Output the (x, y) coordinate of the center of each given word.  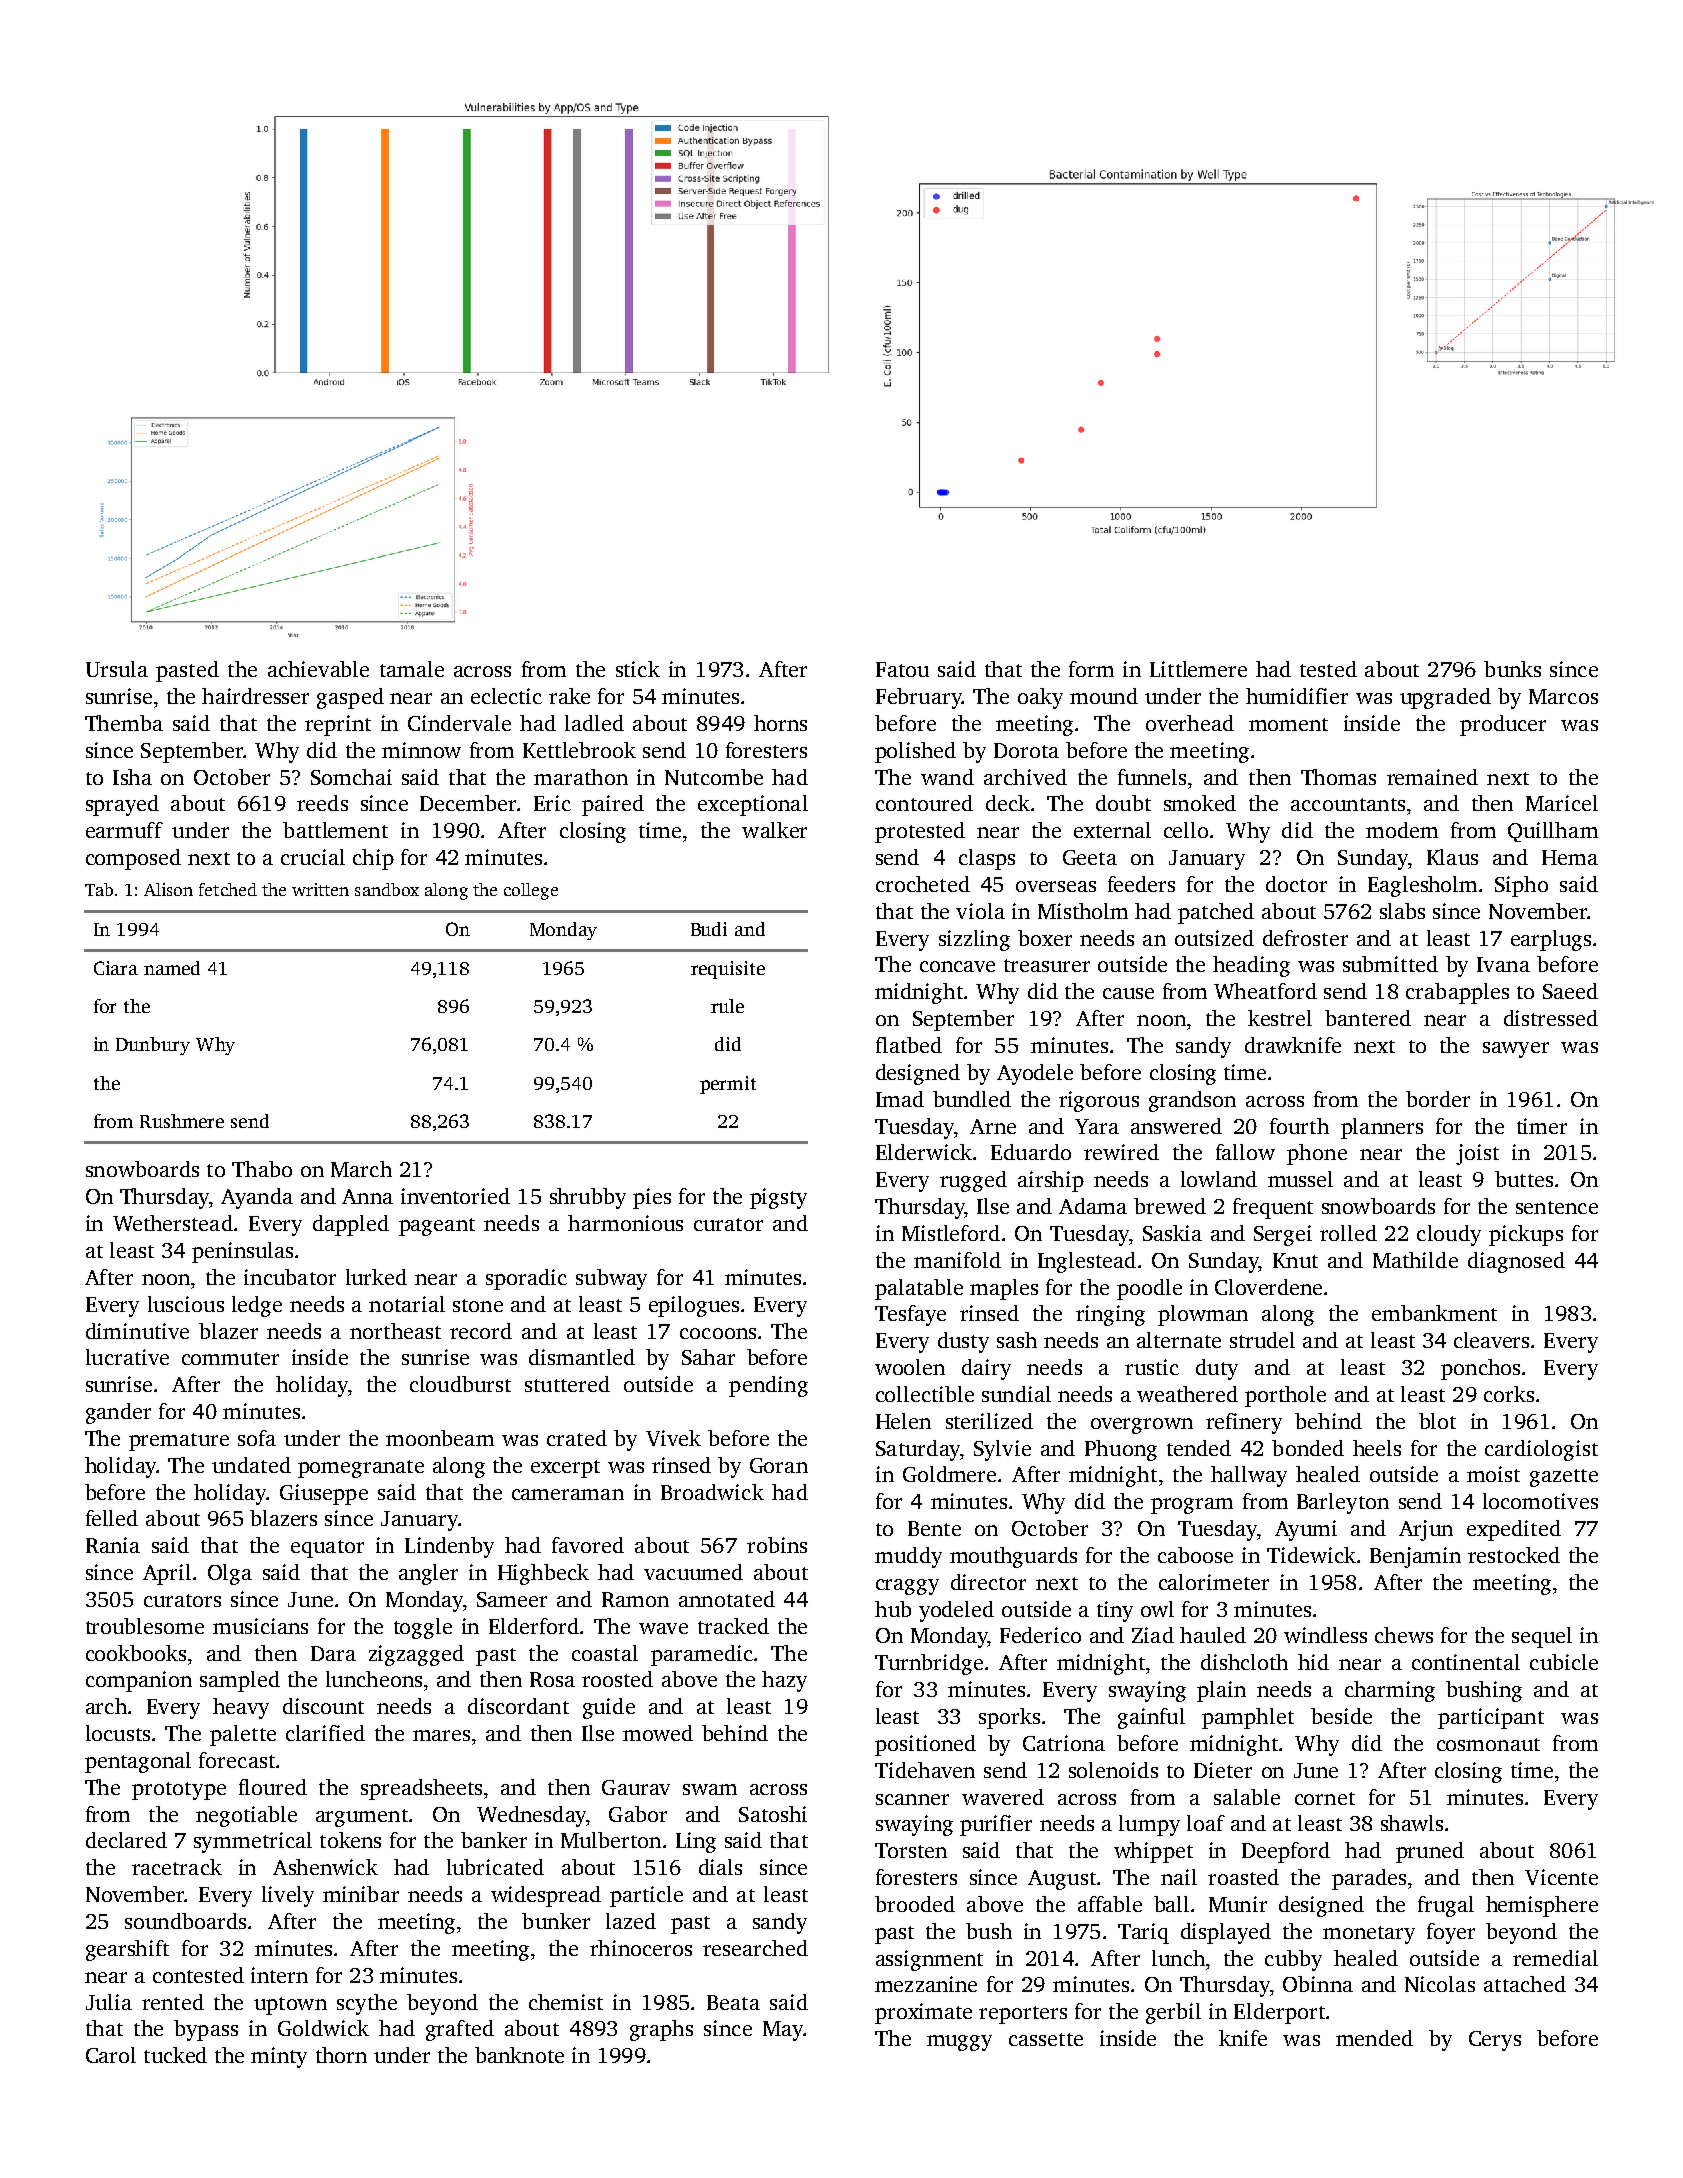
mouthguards (1013, 1557)
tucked (175, 2055)
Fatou (902, 669)
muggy (959, 2043)
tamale (412, 669)
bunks (1512, 669)
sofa (257, 1438)
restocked (1514, 1555)
